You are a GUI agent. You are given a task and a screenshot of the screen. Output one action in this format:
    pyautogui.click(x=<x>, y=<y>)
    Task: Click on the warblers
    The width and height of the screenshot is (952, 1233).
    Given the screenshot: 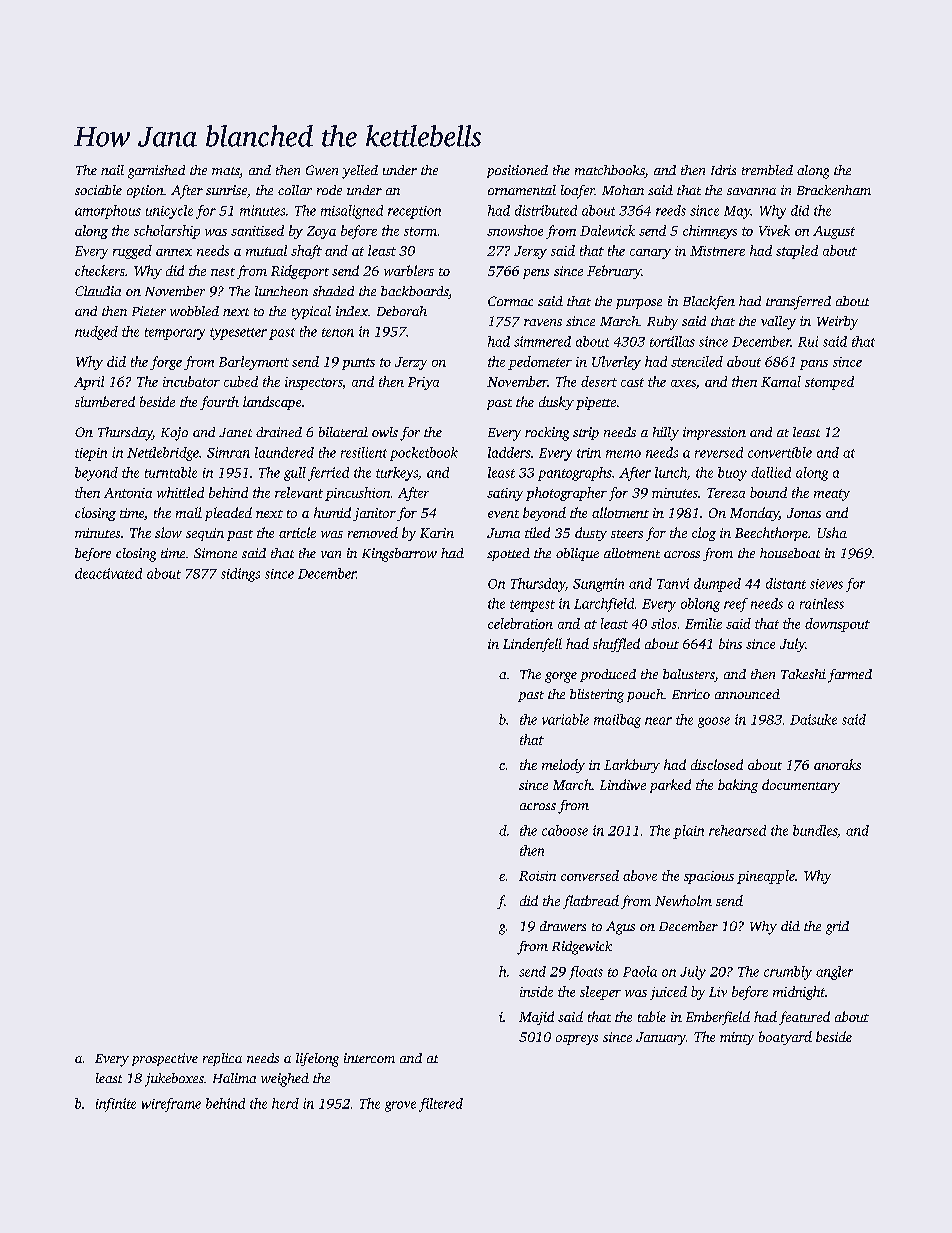 What is the action you would take?
    pyautogui.click(x=409, y=270)
